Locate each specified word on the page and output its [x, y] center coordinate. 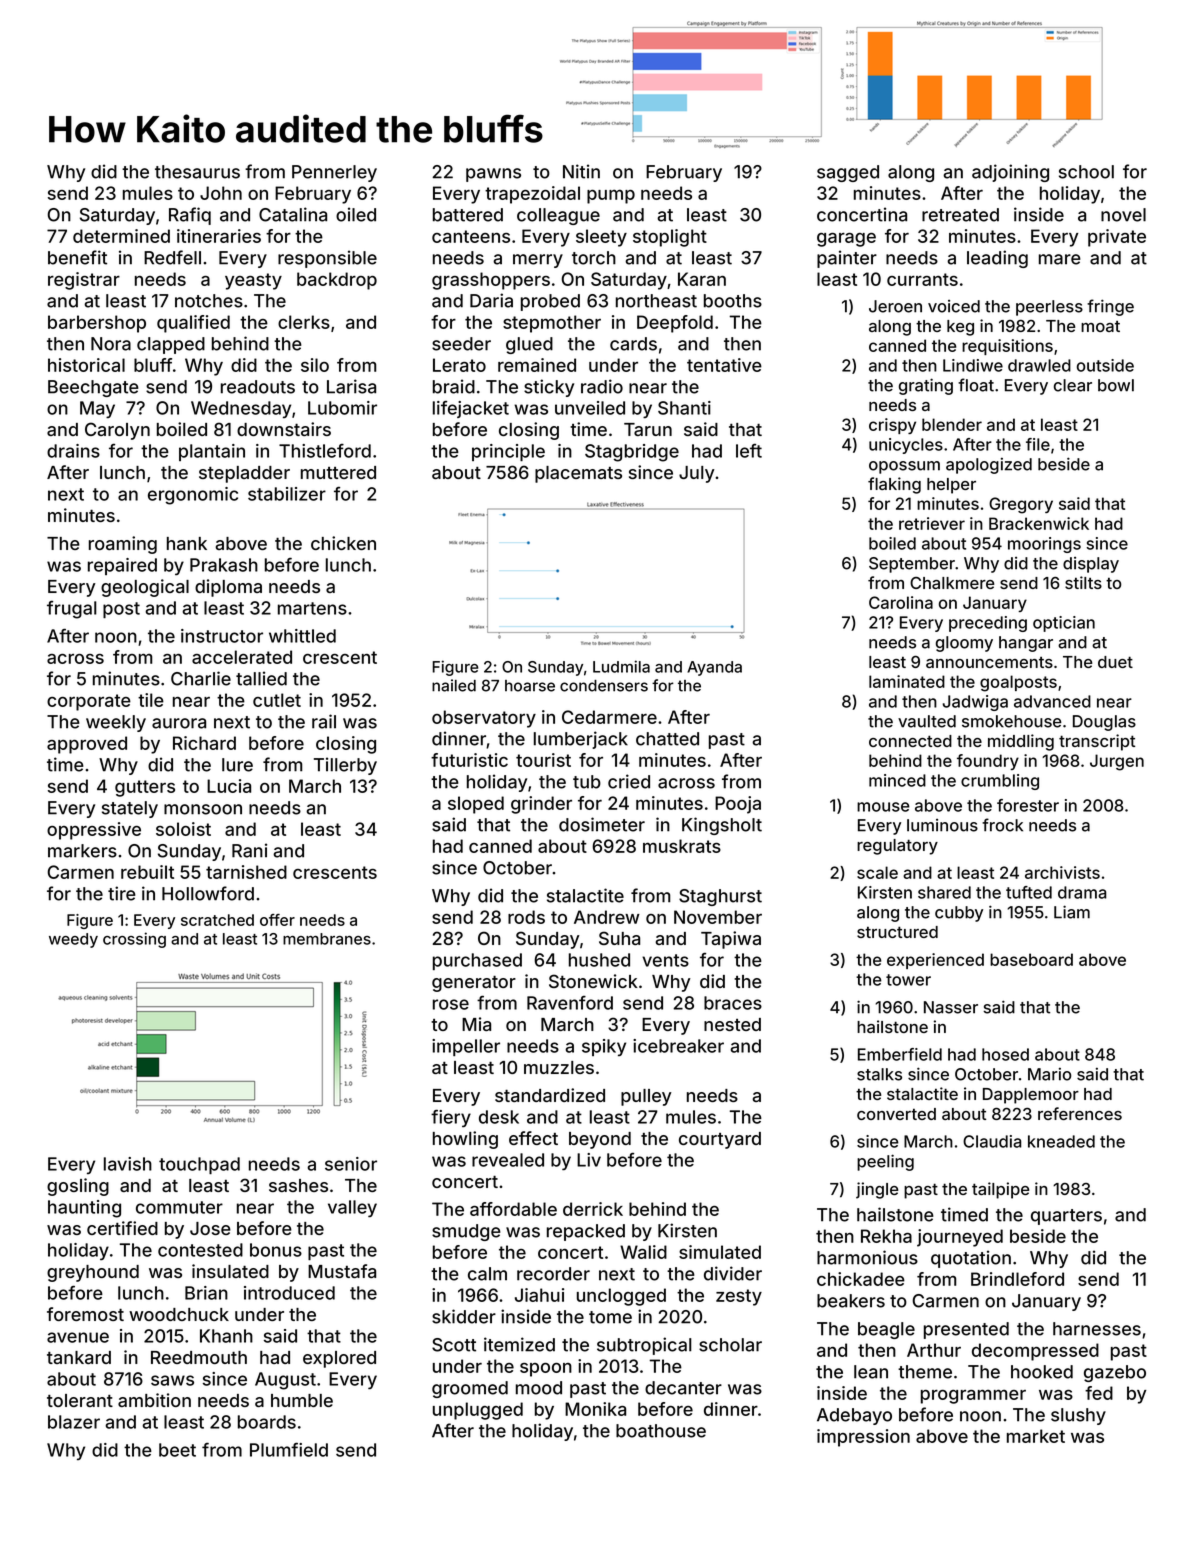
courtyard [720, 1140]
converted [896, 1114]
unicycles [906, 446]
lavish [128, 1164]
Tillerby [345, 766]
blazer [74, 1422]
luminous [942, 825]
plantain [212, 452]
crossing [134, 940]
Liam [1072, 912]
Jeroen [895, 306]
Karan [702, 279]
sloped [476, 805]
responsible [327, 259]
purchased [477, 961]
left [749, 451]
